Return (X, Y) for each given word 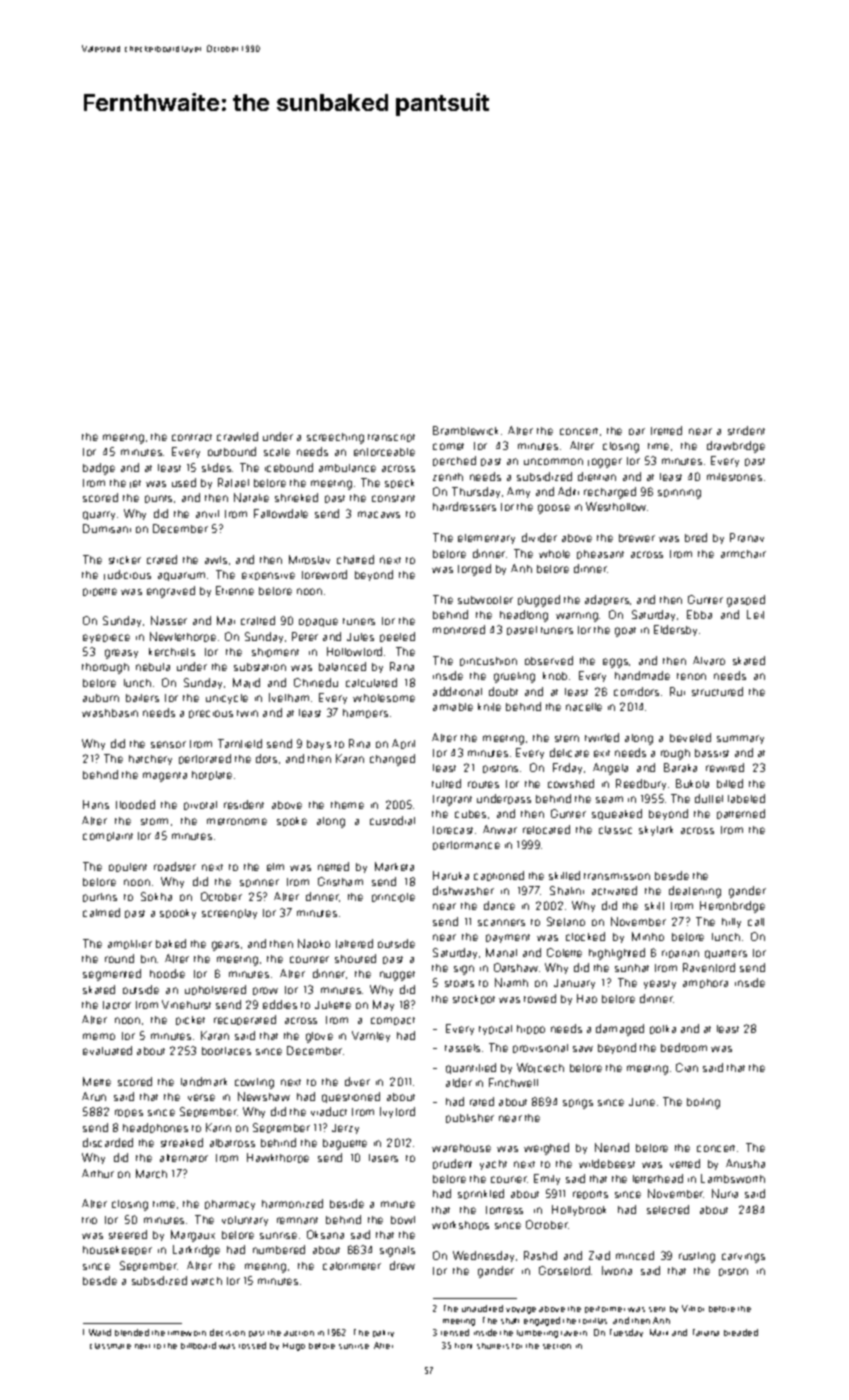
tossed (252, 1345)
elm (275, 867)
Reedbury (641, 784)
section (557, 1346)
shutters (493, 1346)
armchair (743, 554)
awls (216, 560)
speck (399, 483)
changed (392, 760)
